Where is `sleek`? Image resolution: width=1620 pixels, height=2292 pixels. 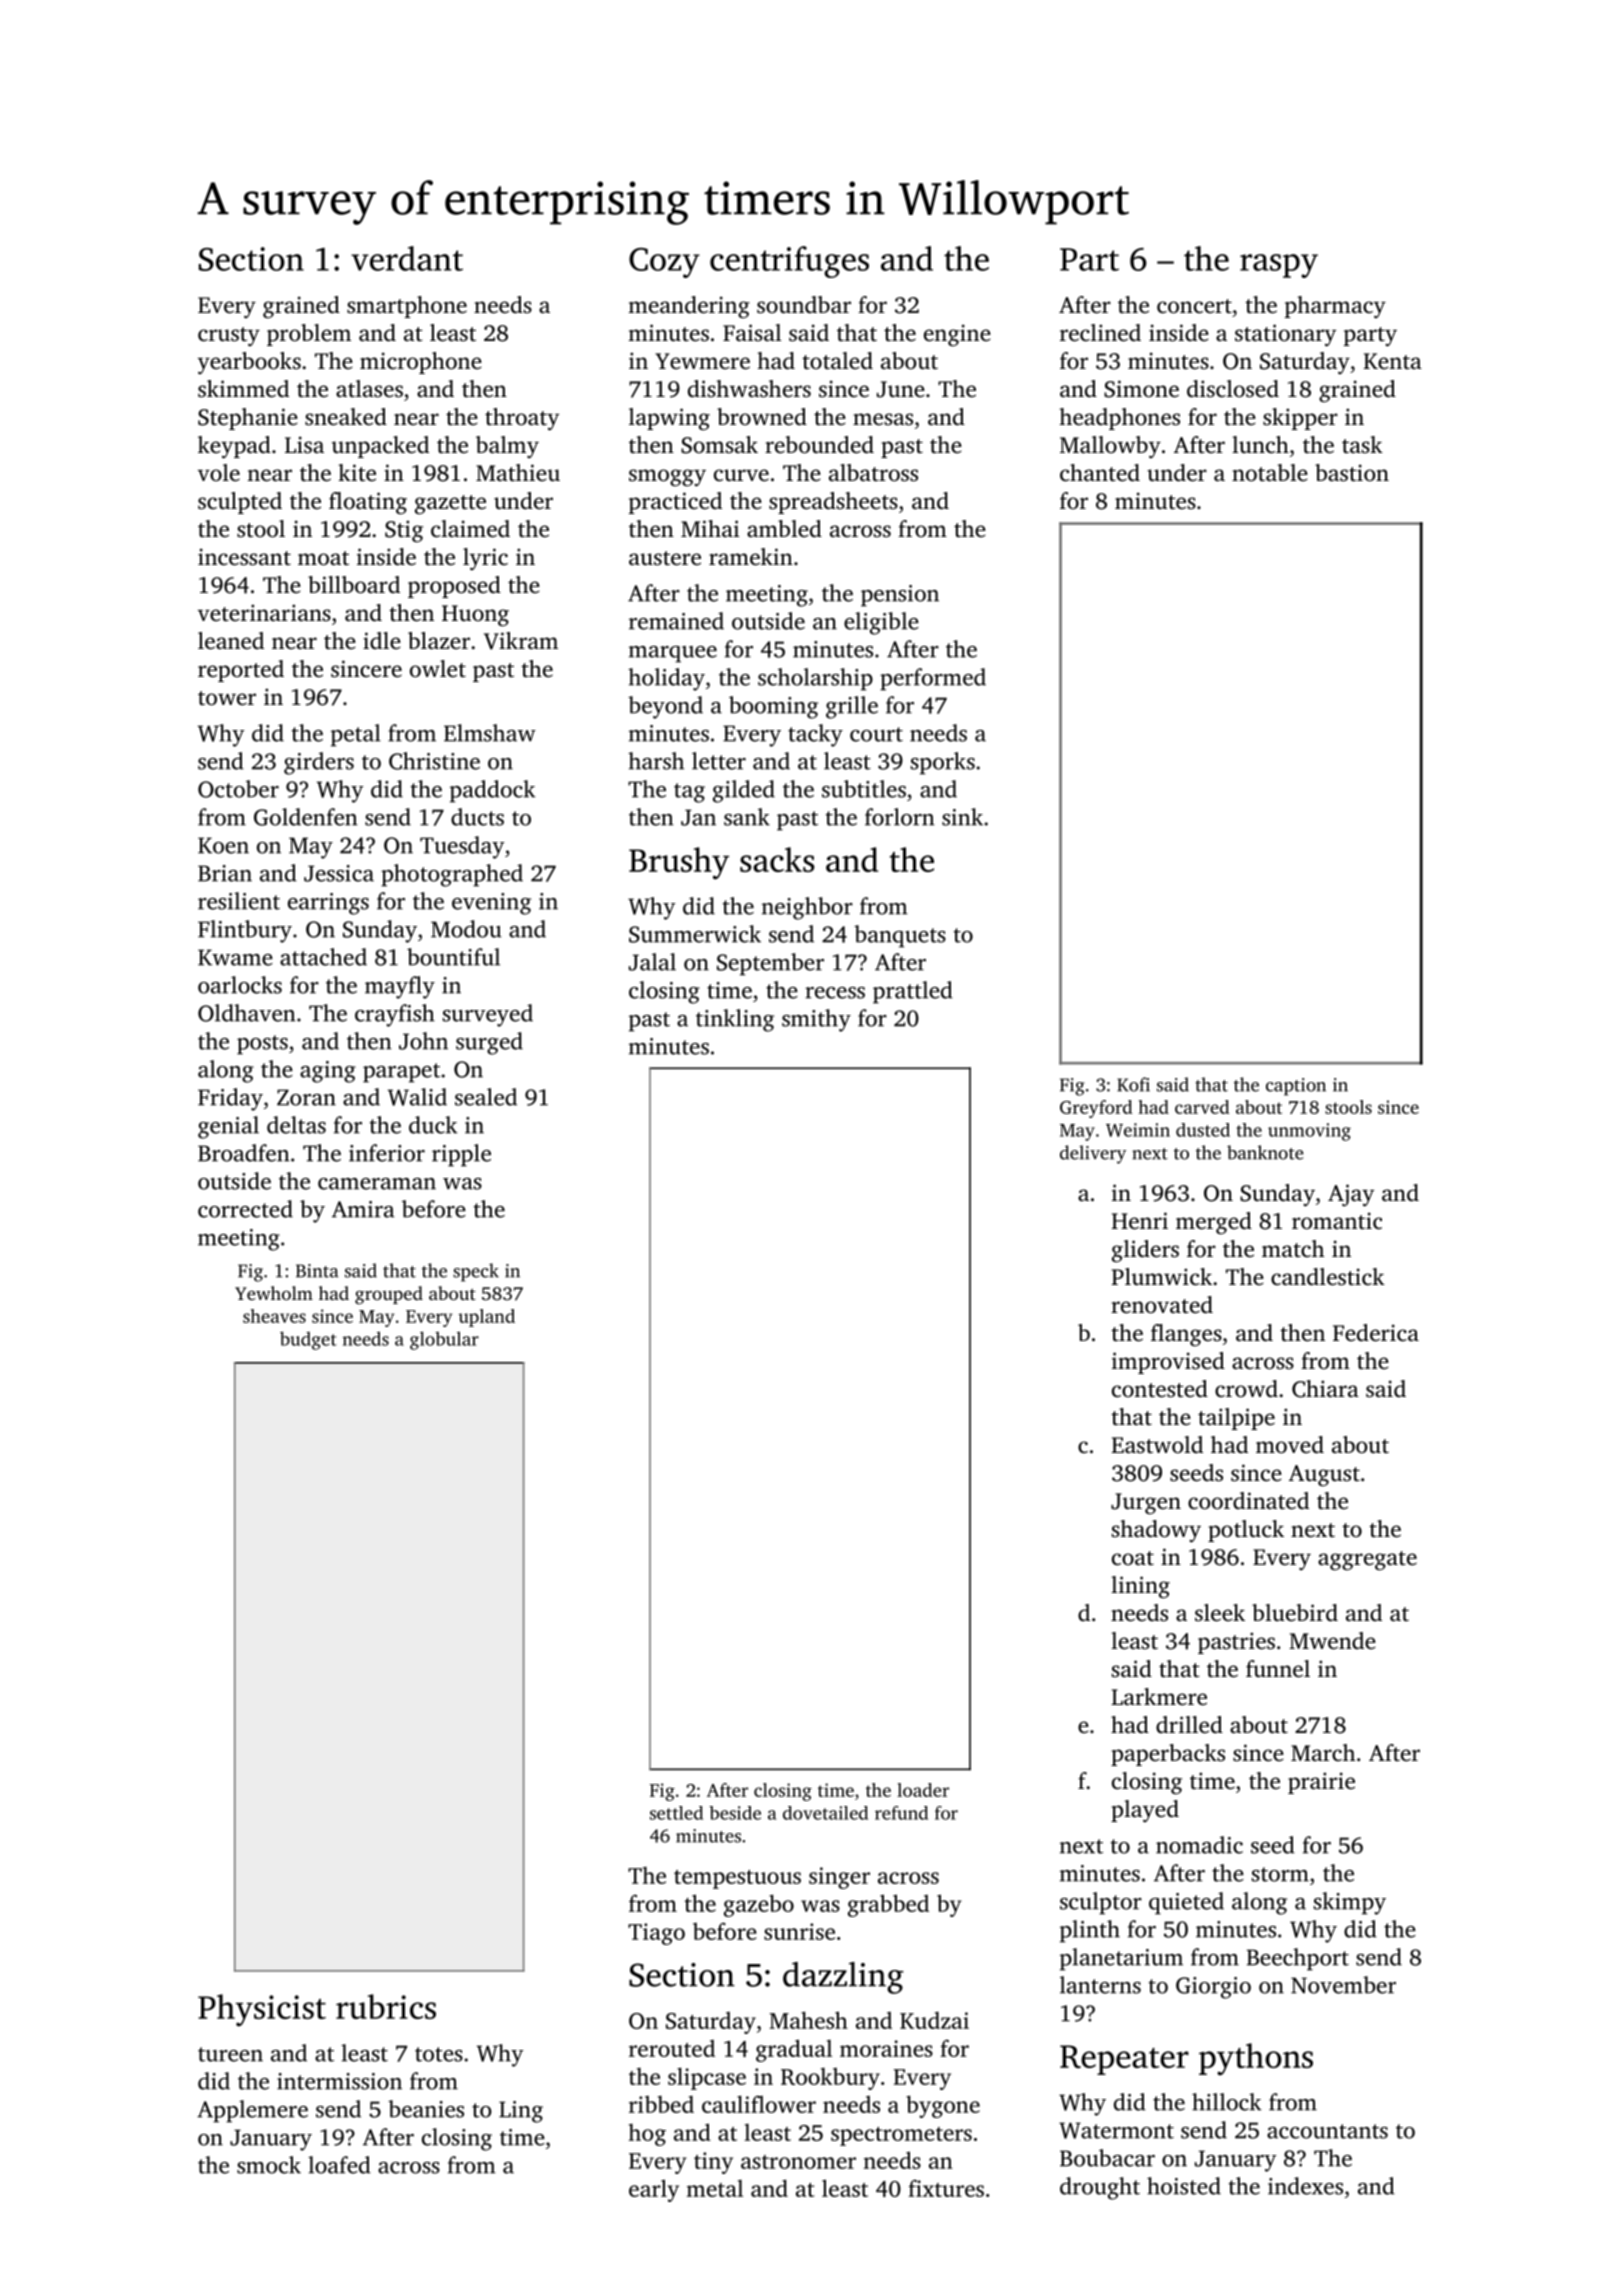 sleek is located at coordinates (1220, 1613).
